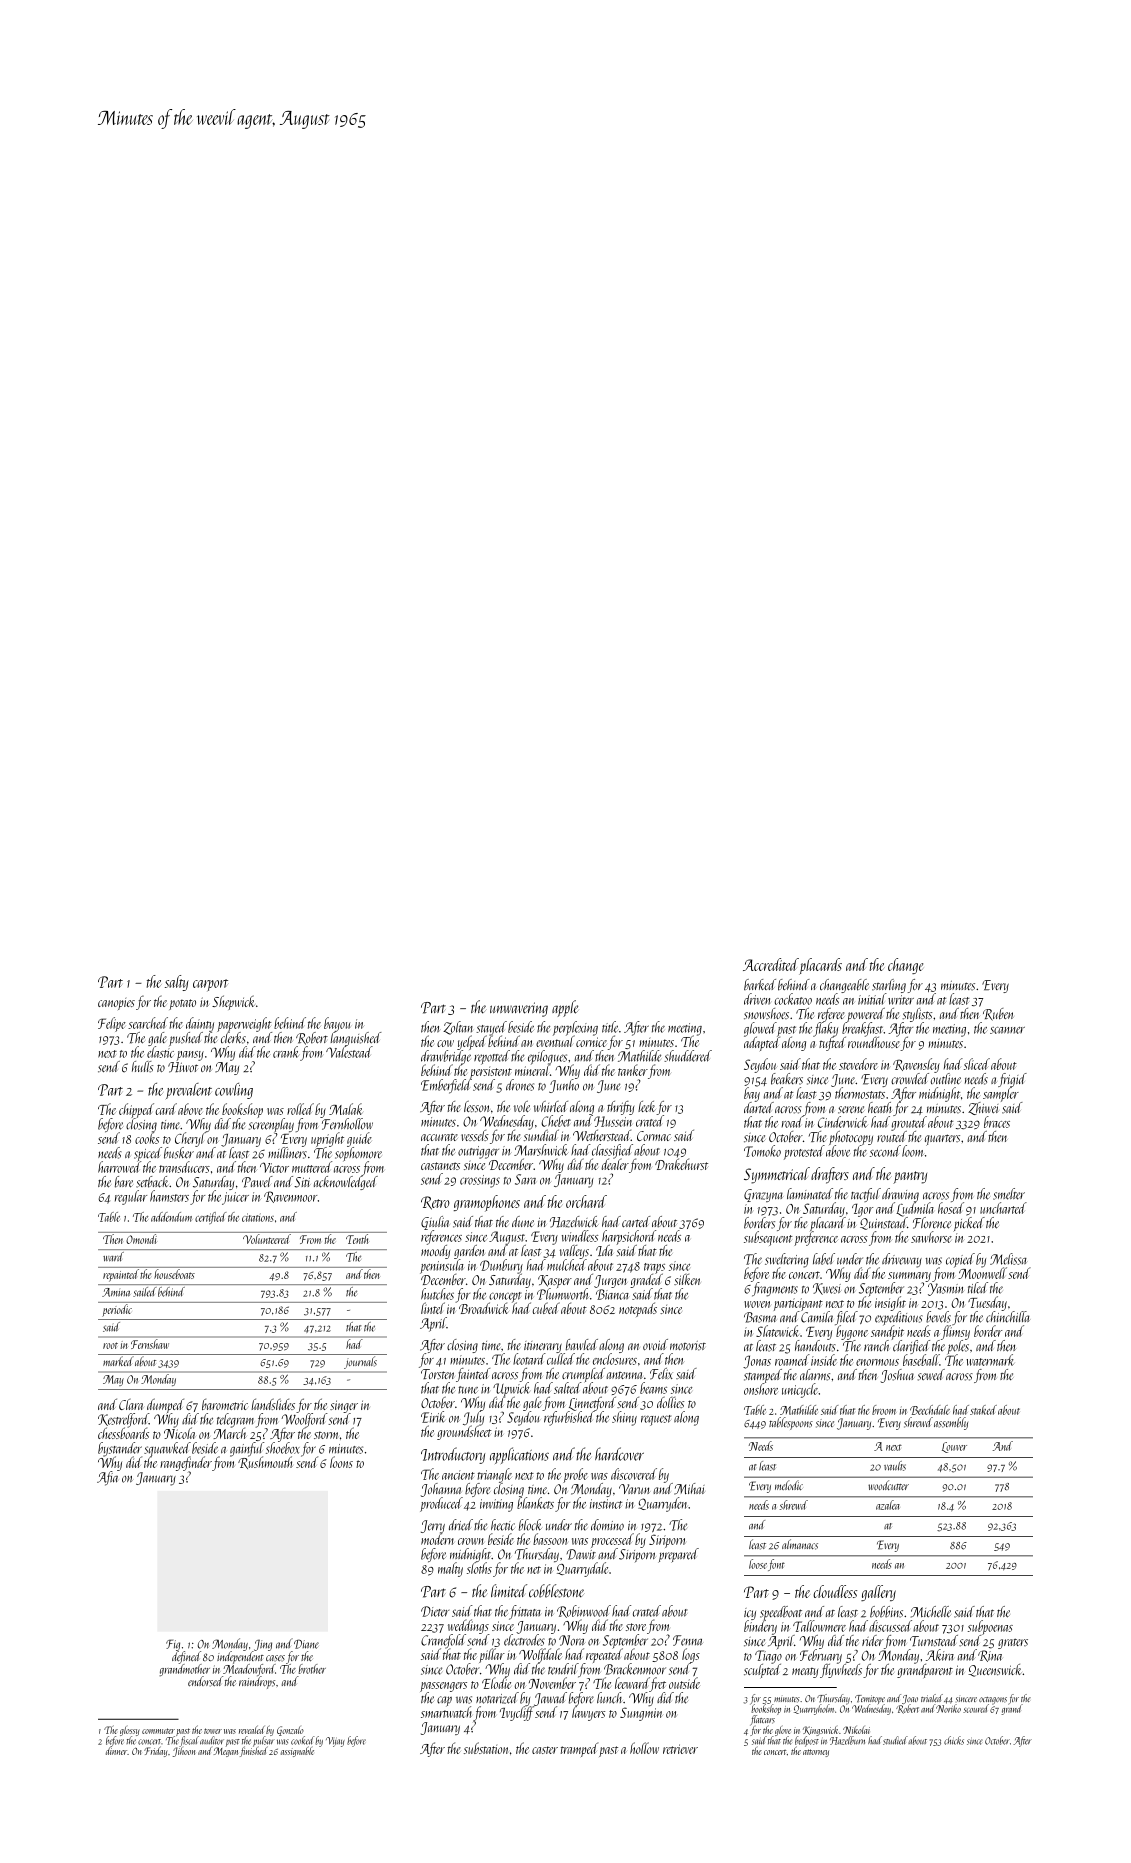 Image resolution: width=1131 pixels, height=1863 pixels. I want to click on processed, so click(612, 1540).
